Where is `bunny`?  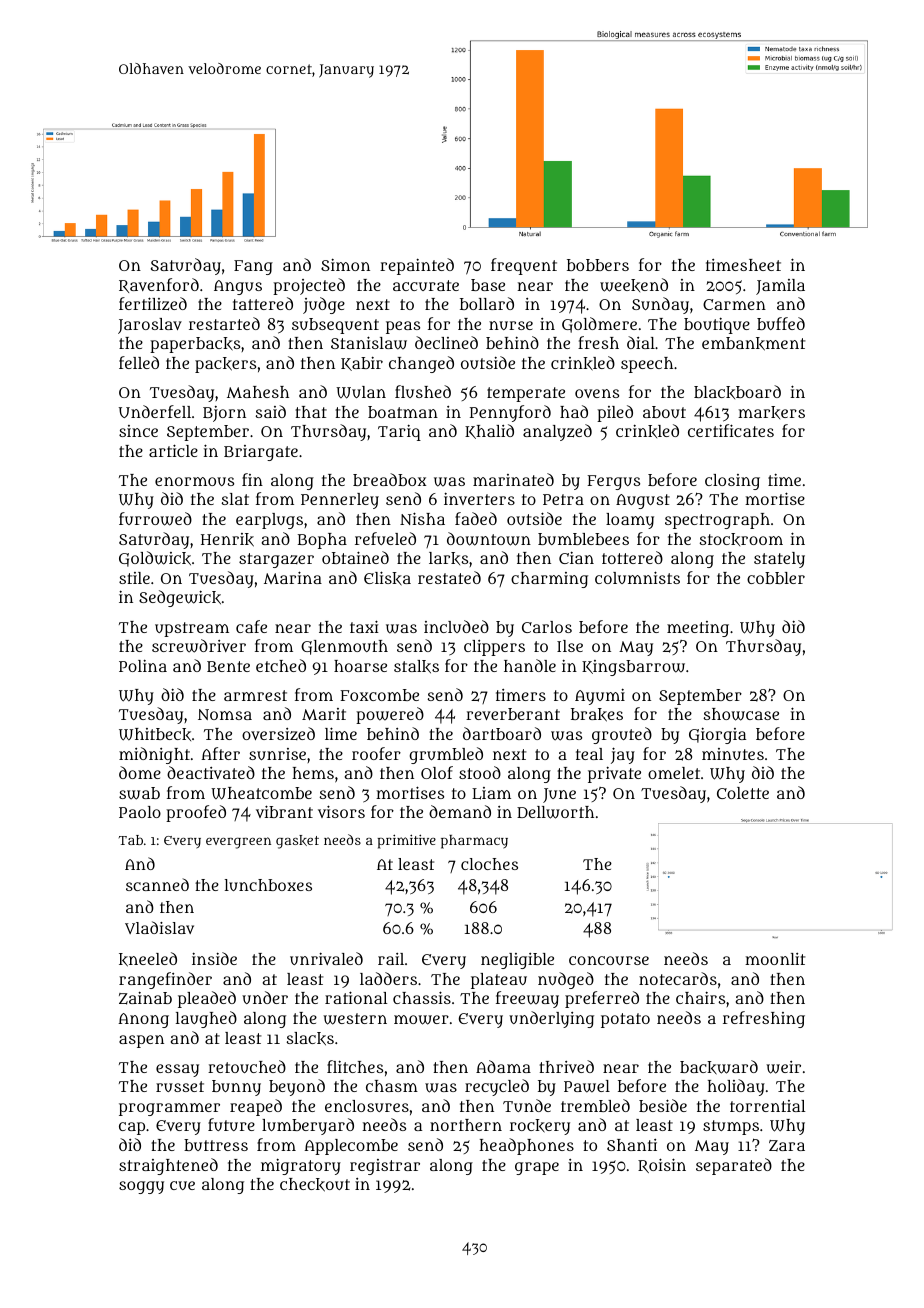
bunny is located at coordinates (236, 1088).
